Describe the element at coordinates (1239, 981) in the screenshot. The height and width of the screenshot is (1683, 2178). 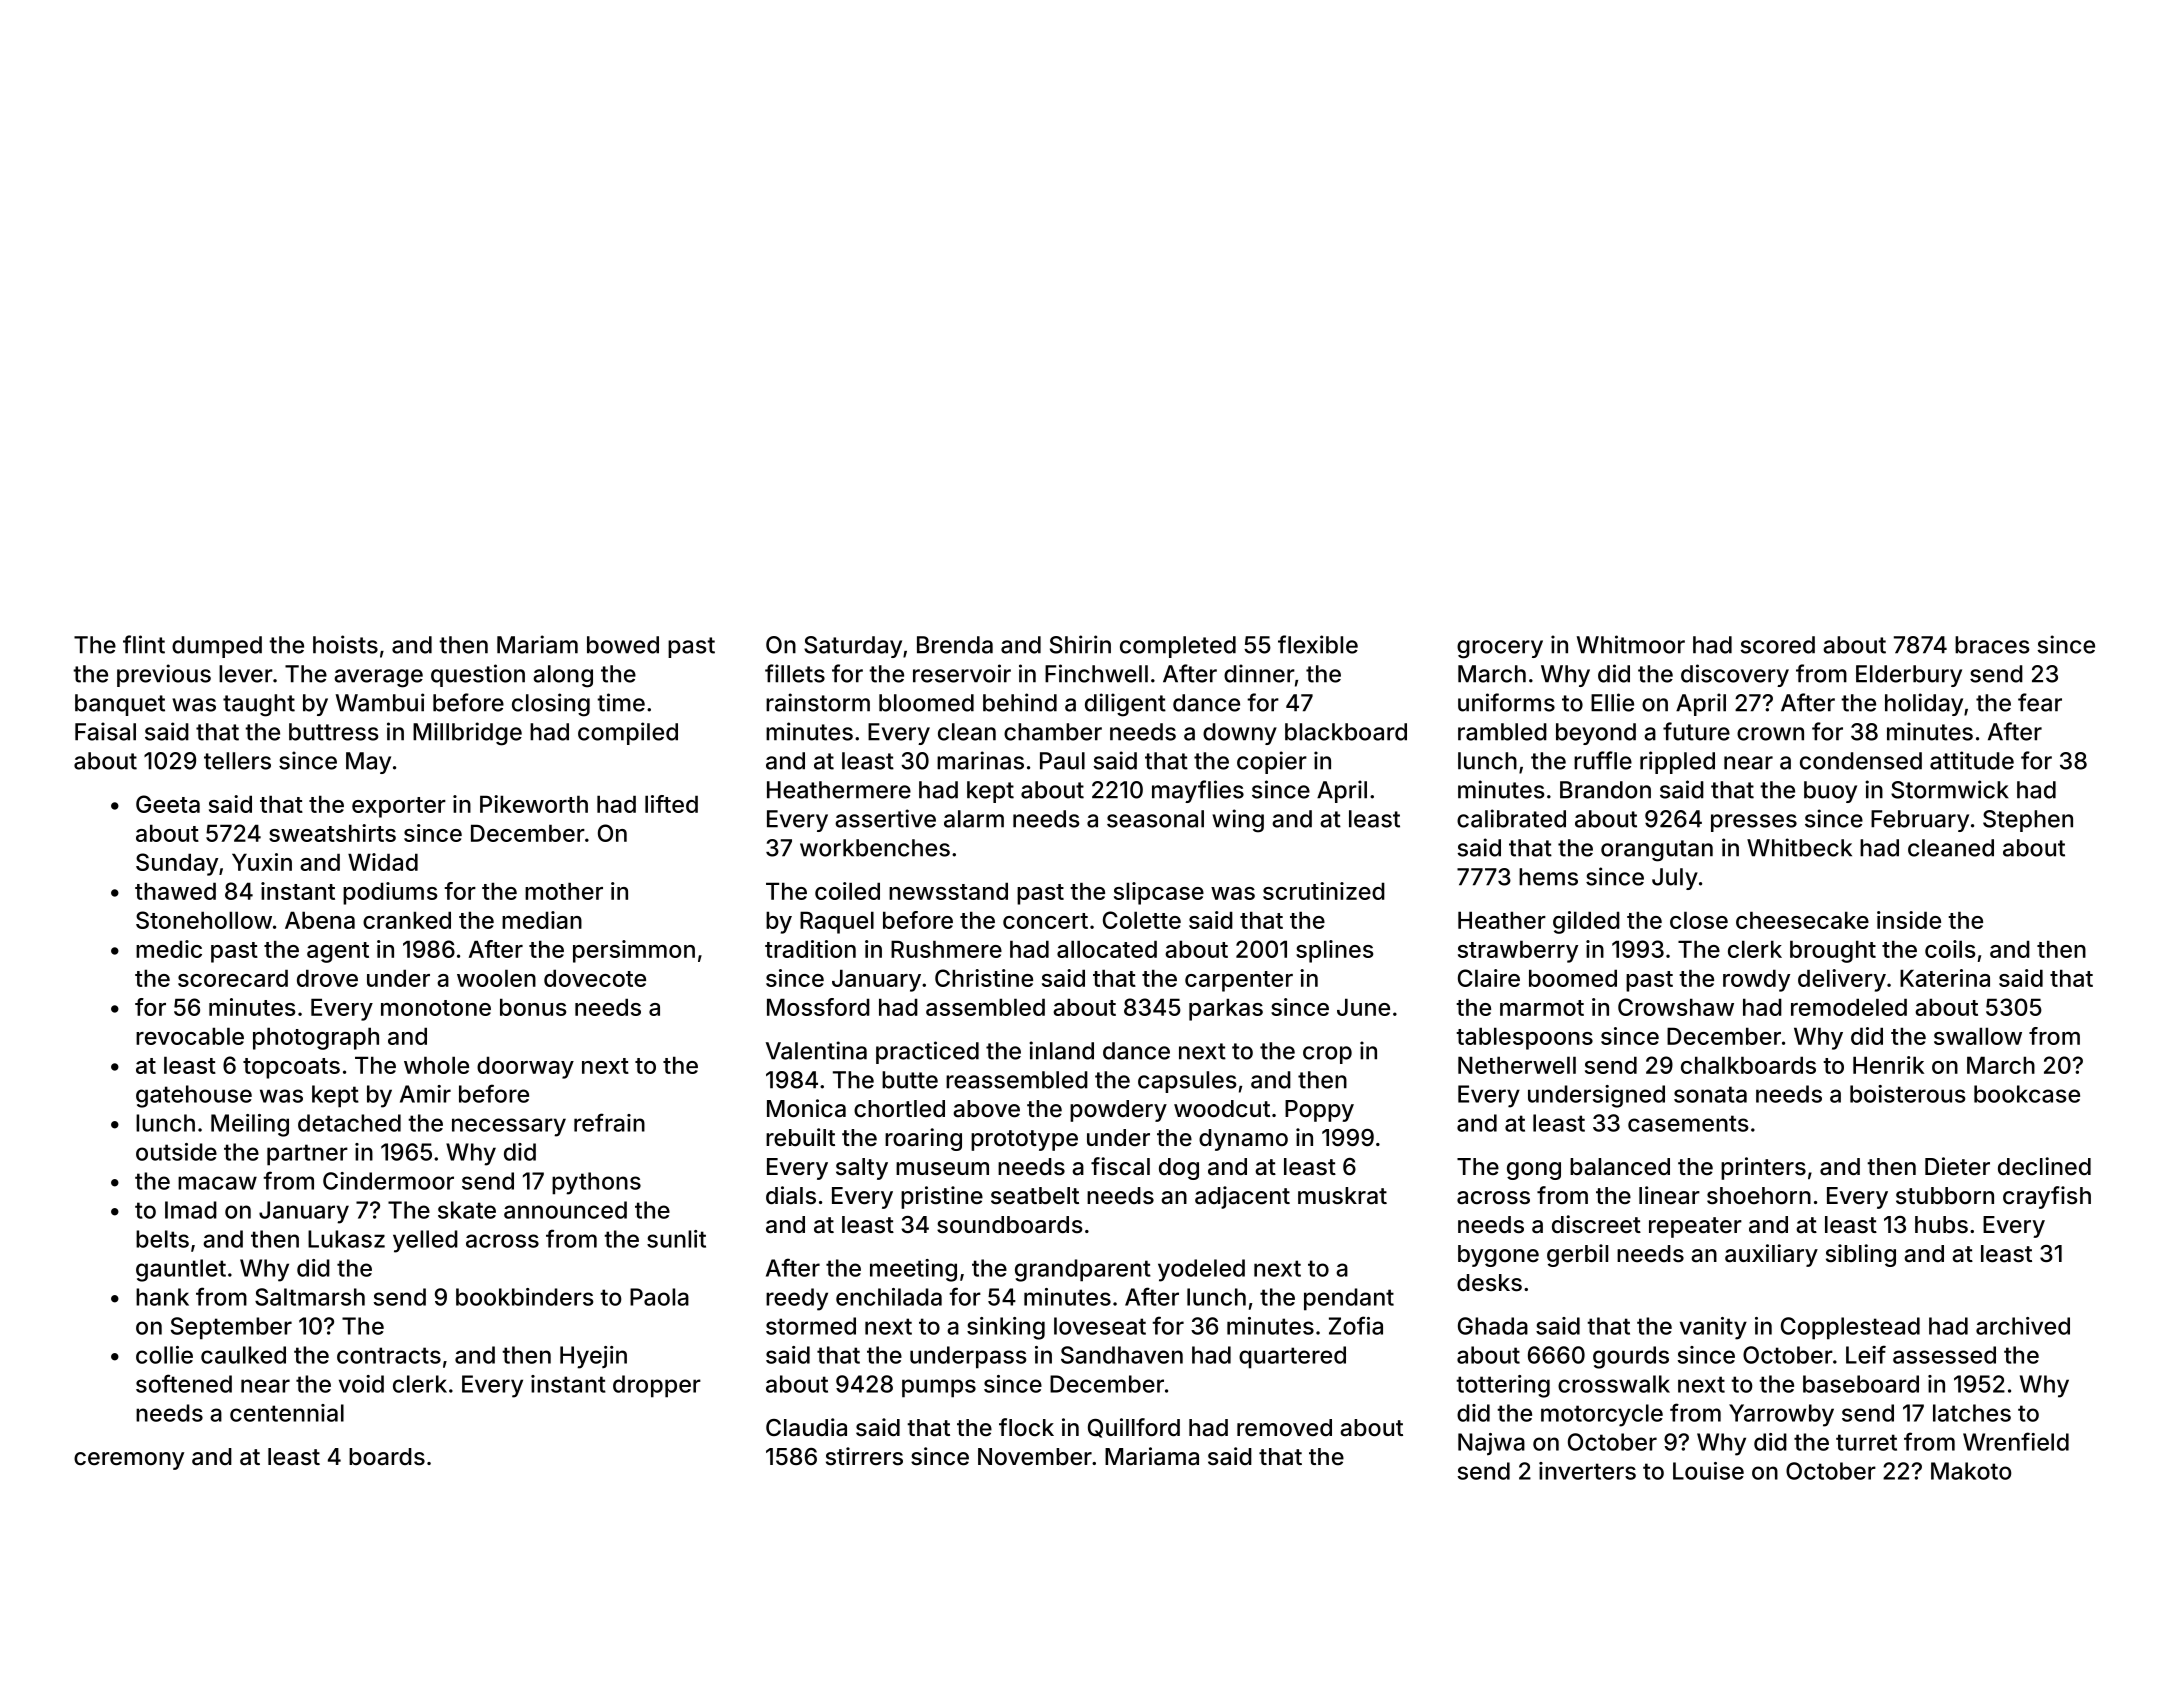
I see `carpenter` at that location.
